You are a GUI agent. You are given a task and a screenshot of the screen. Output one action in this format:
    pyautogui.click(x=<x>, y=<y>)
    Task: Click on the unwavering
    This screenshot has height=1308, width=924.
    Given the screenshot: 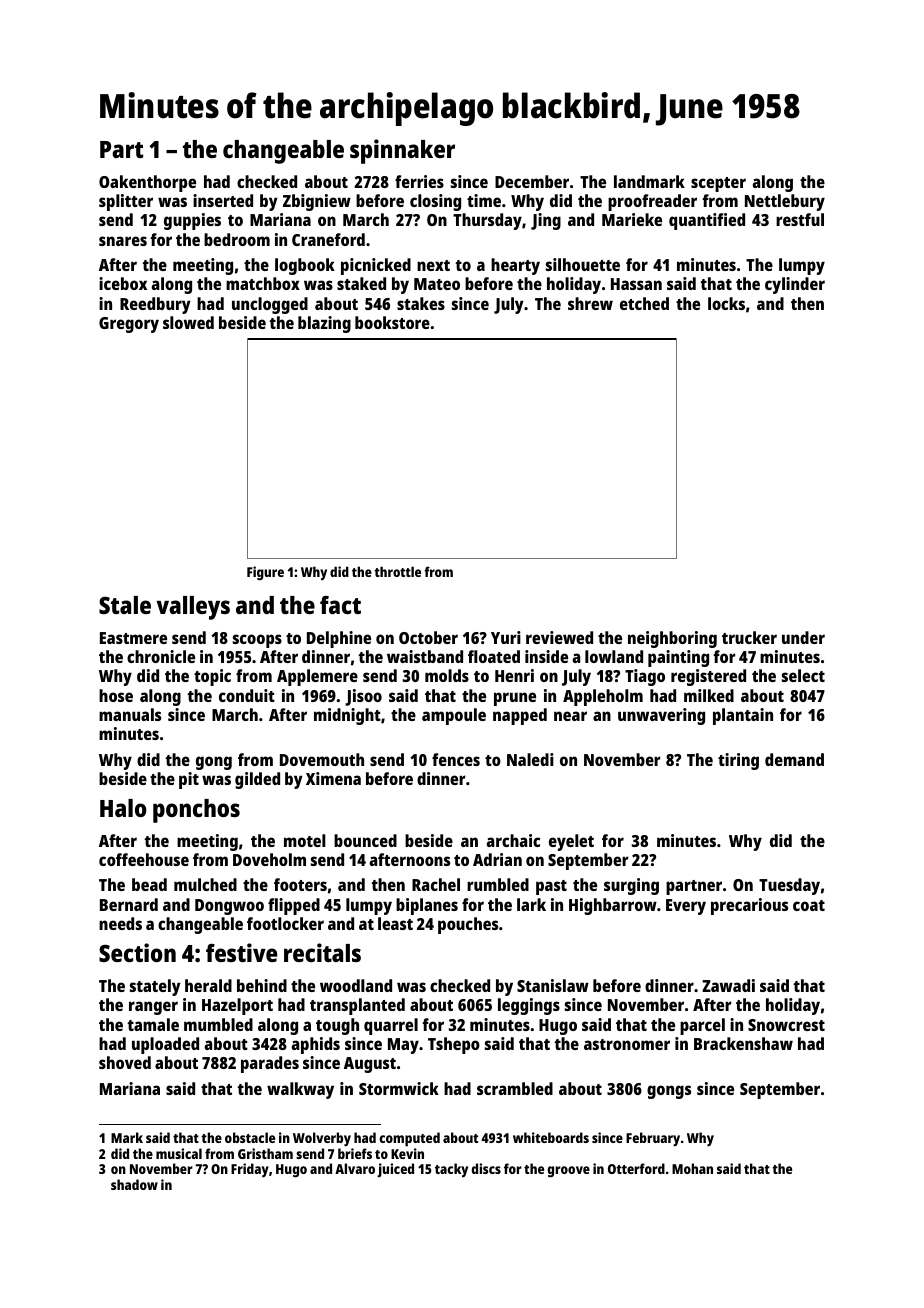 What is the action you would take?
    pyautogui.click(x=661, y=716)
